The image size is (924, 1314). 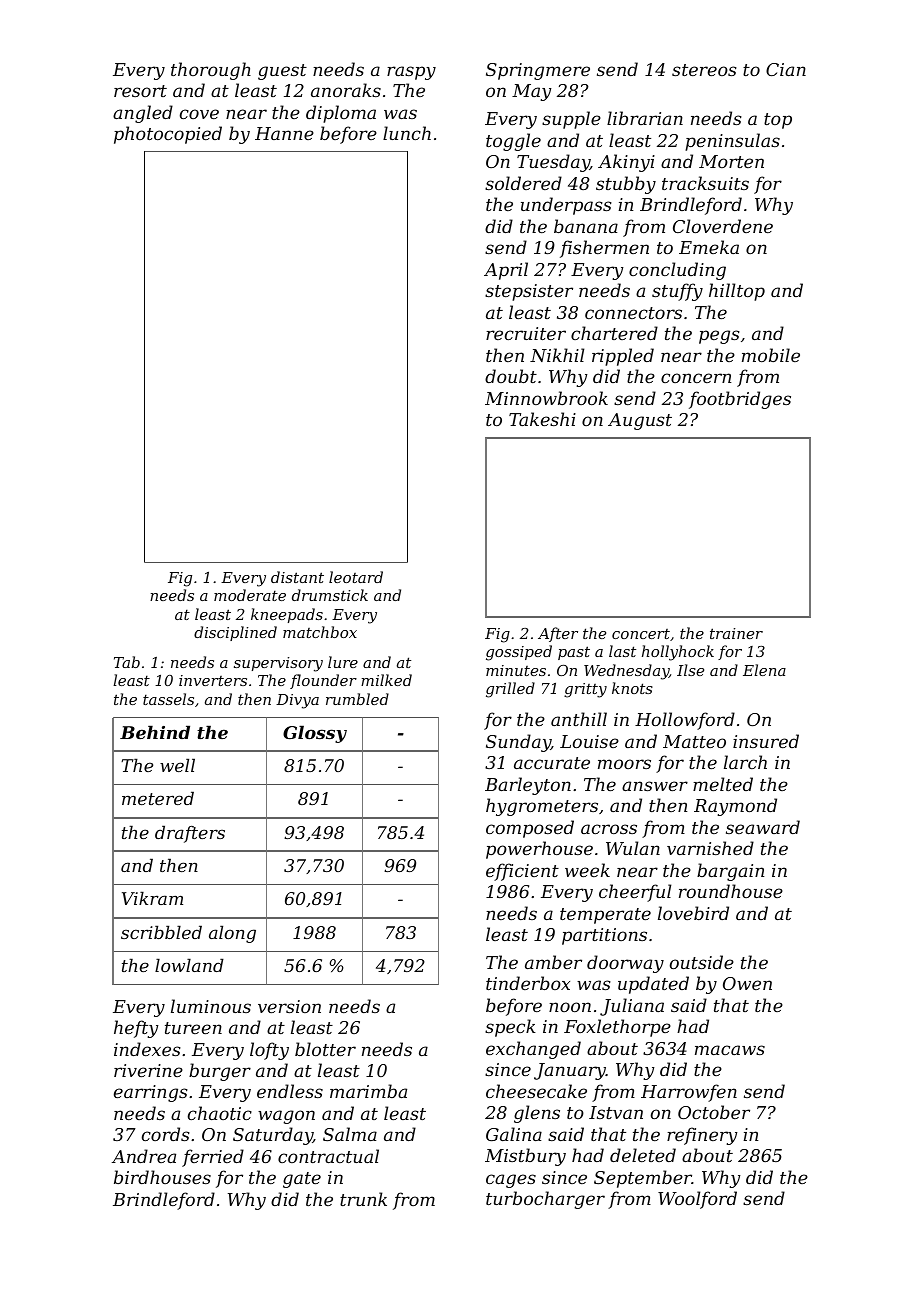 What do you see at coordinates (546, 398) in the page?
I see `Minnowbrook` at bounding box center [546, 398].
